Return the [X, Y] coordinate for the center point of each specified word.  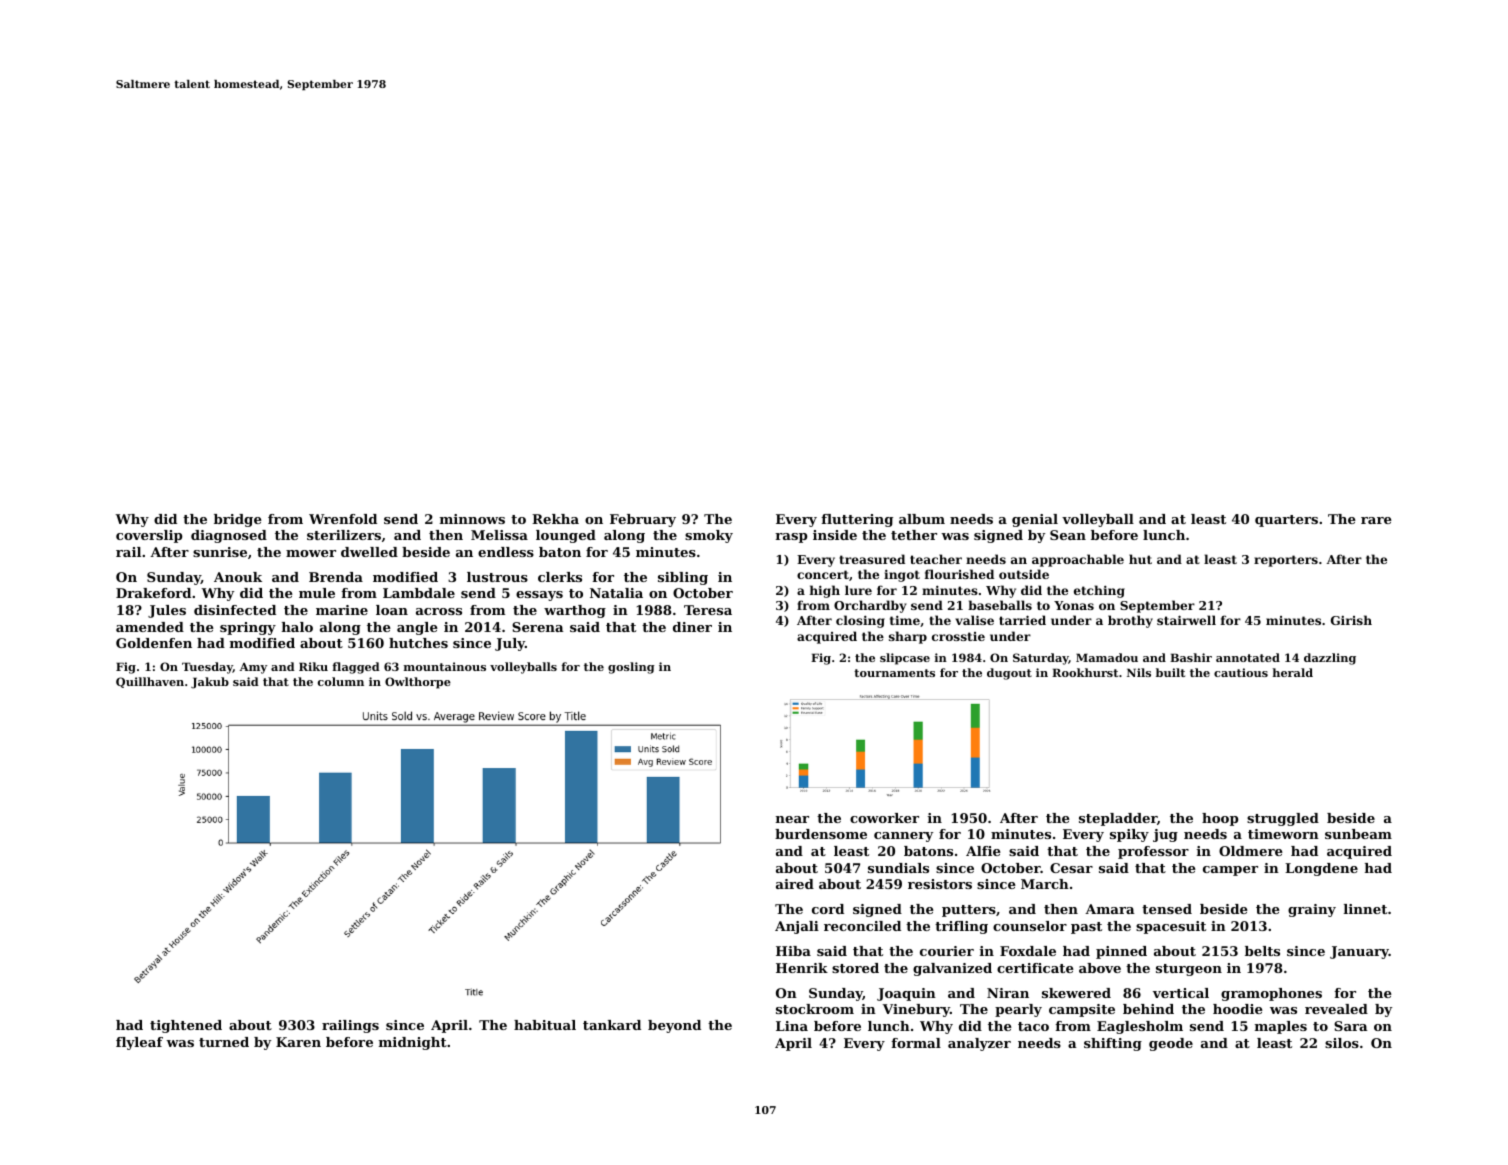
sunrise [220, 552]
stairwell [1186, 620]
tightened [186, 1026]
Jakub [210, 683]
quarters [1286, 521]
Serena [538, 627]
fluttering [857, 520]
